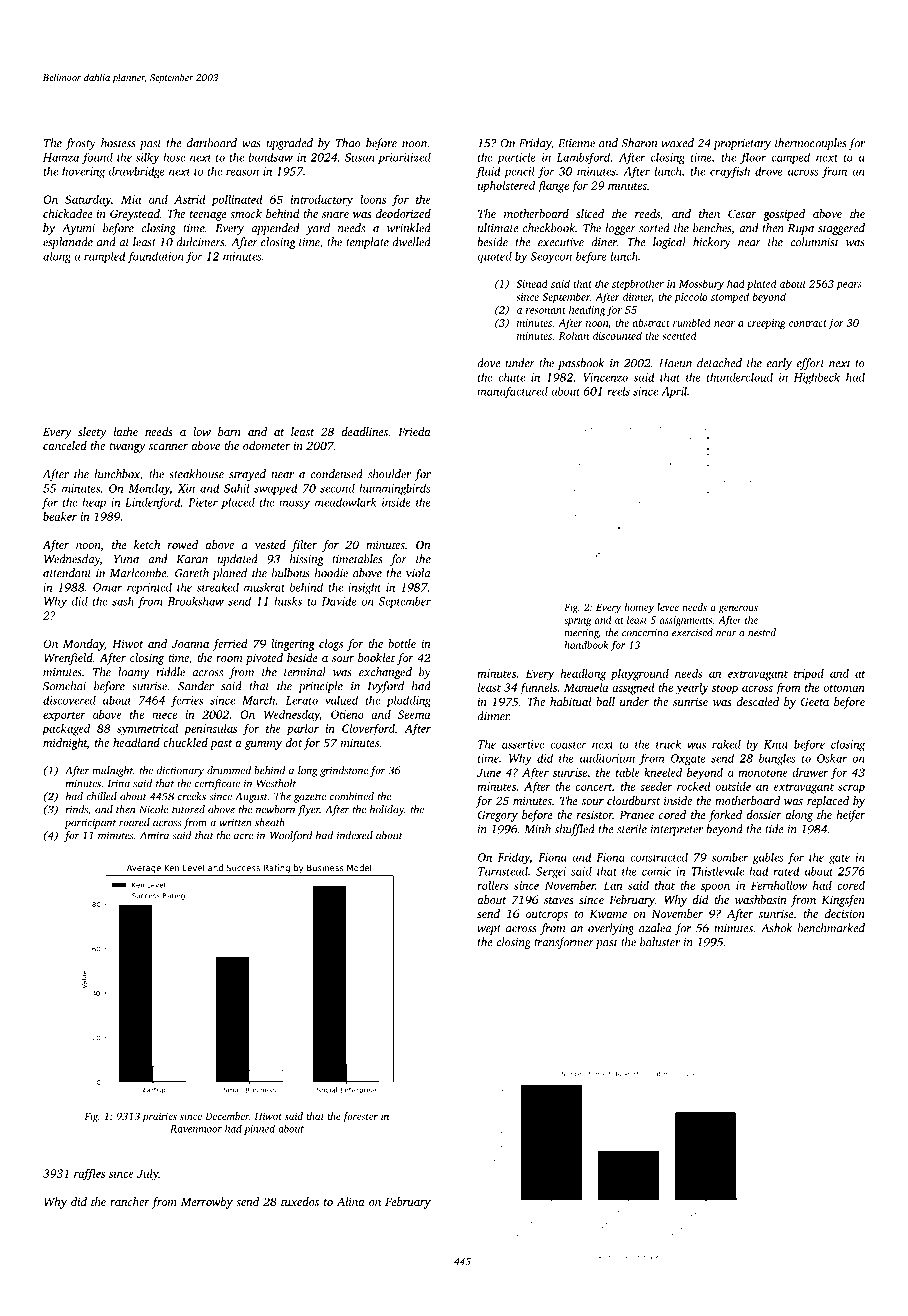  What do you see at coordinates (229, 574) in the screenshot?
I see `planed` at bounding box center [229, 574].
